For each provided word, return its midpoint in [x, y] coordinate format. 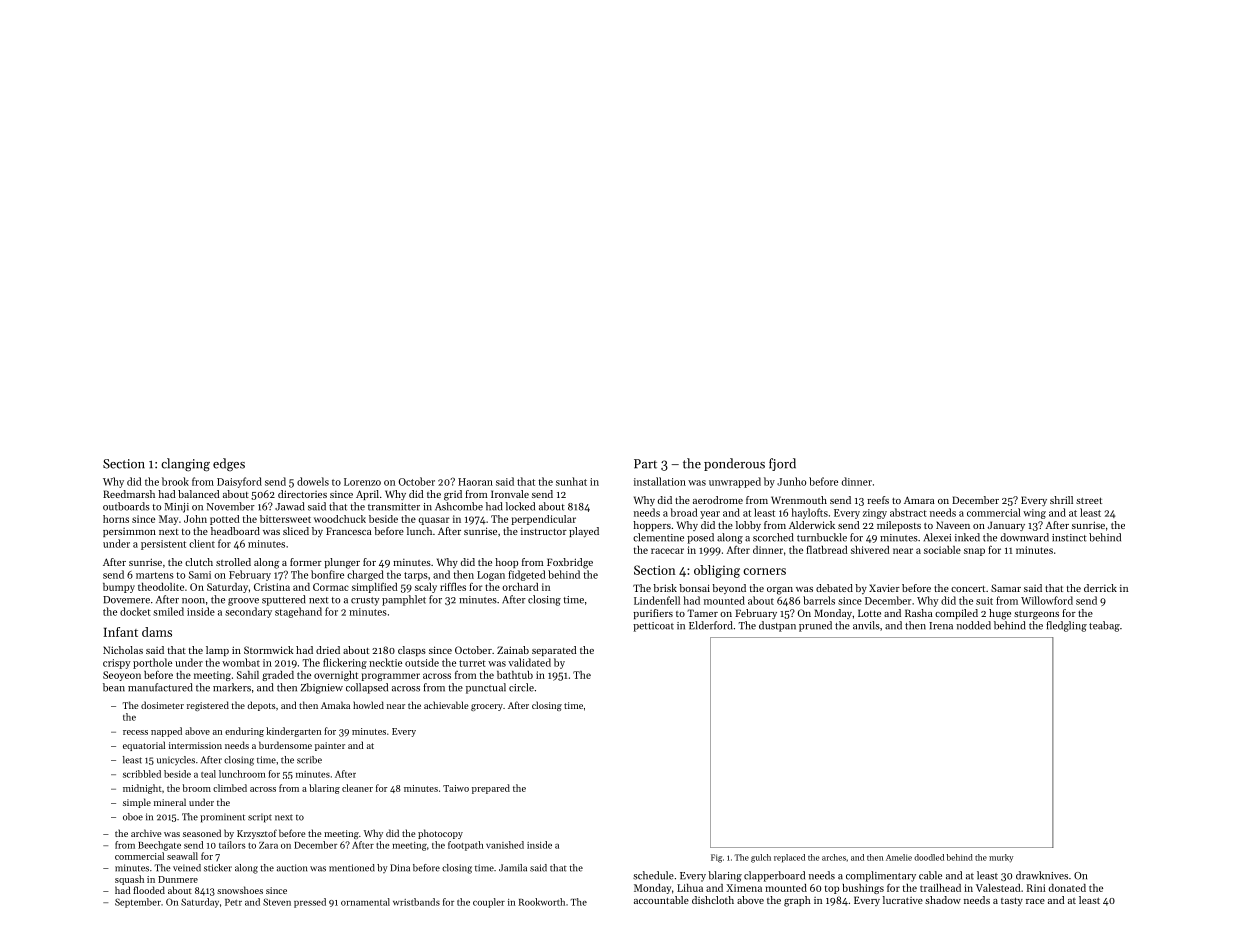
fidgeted [527, 575]
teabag [1104, 626]
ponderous [734, 464]
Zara [268, 845]
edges [229, 464]
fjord [782, 464]
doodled [929, 857]
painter [330, 746]
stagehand [298, 612]
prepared [491, 789]
